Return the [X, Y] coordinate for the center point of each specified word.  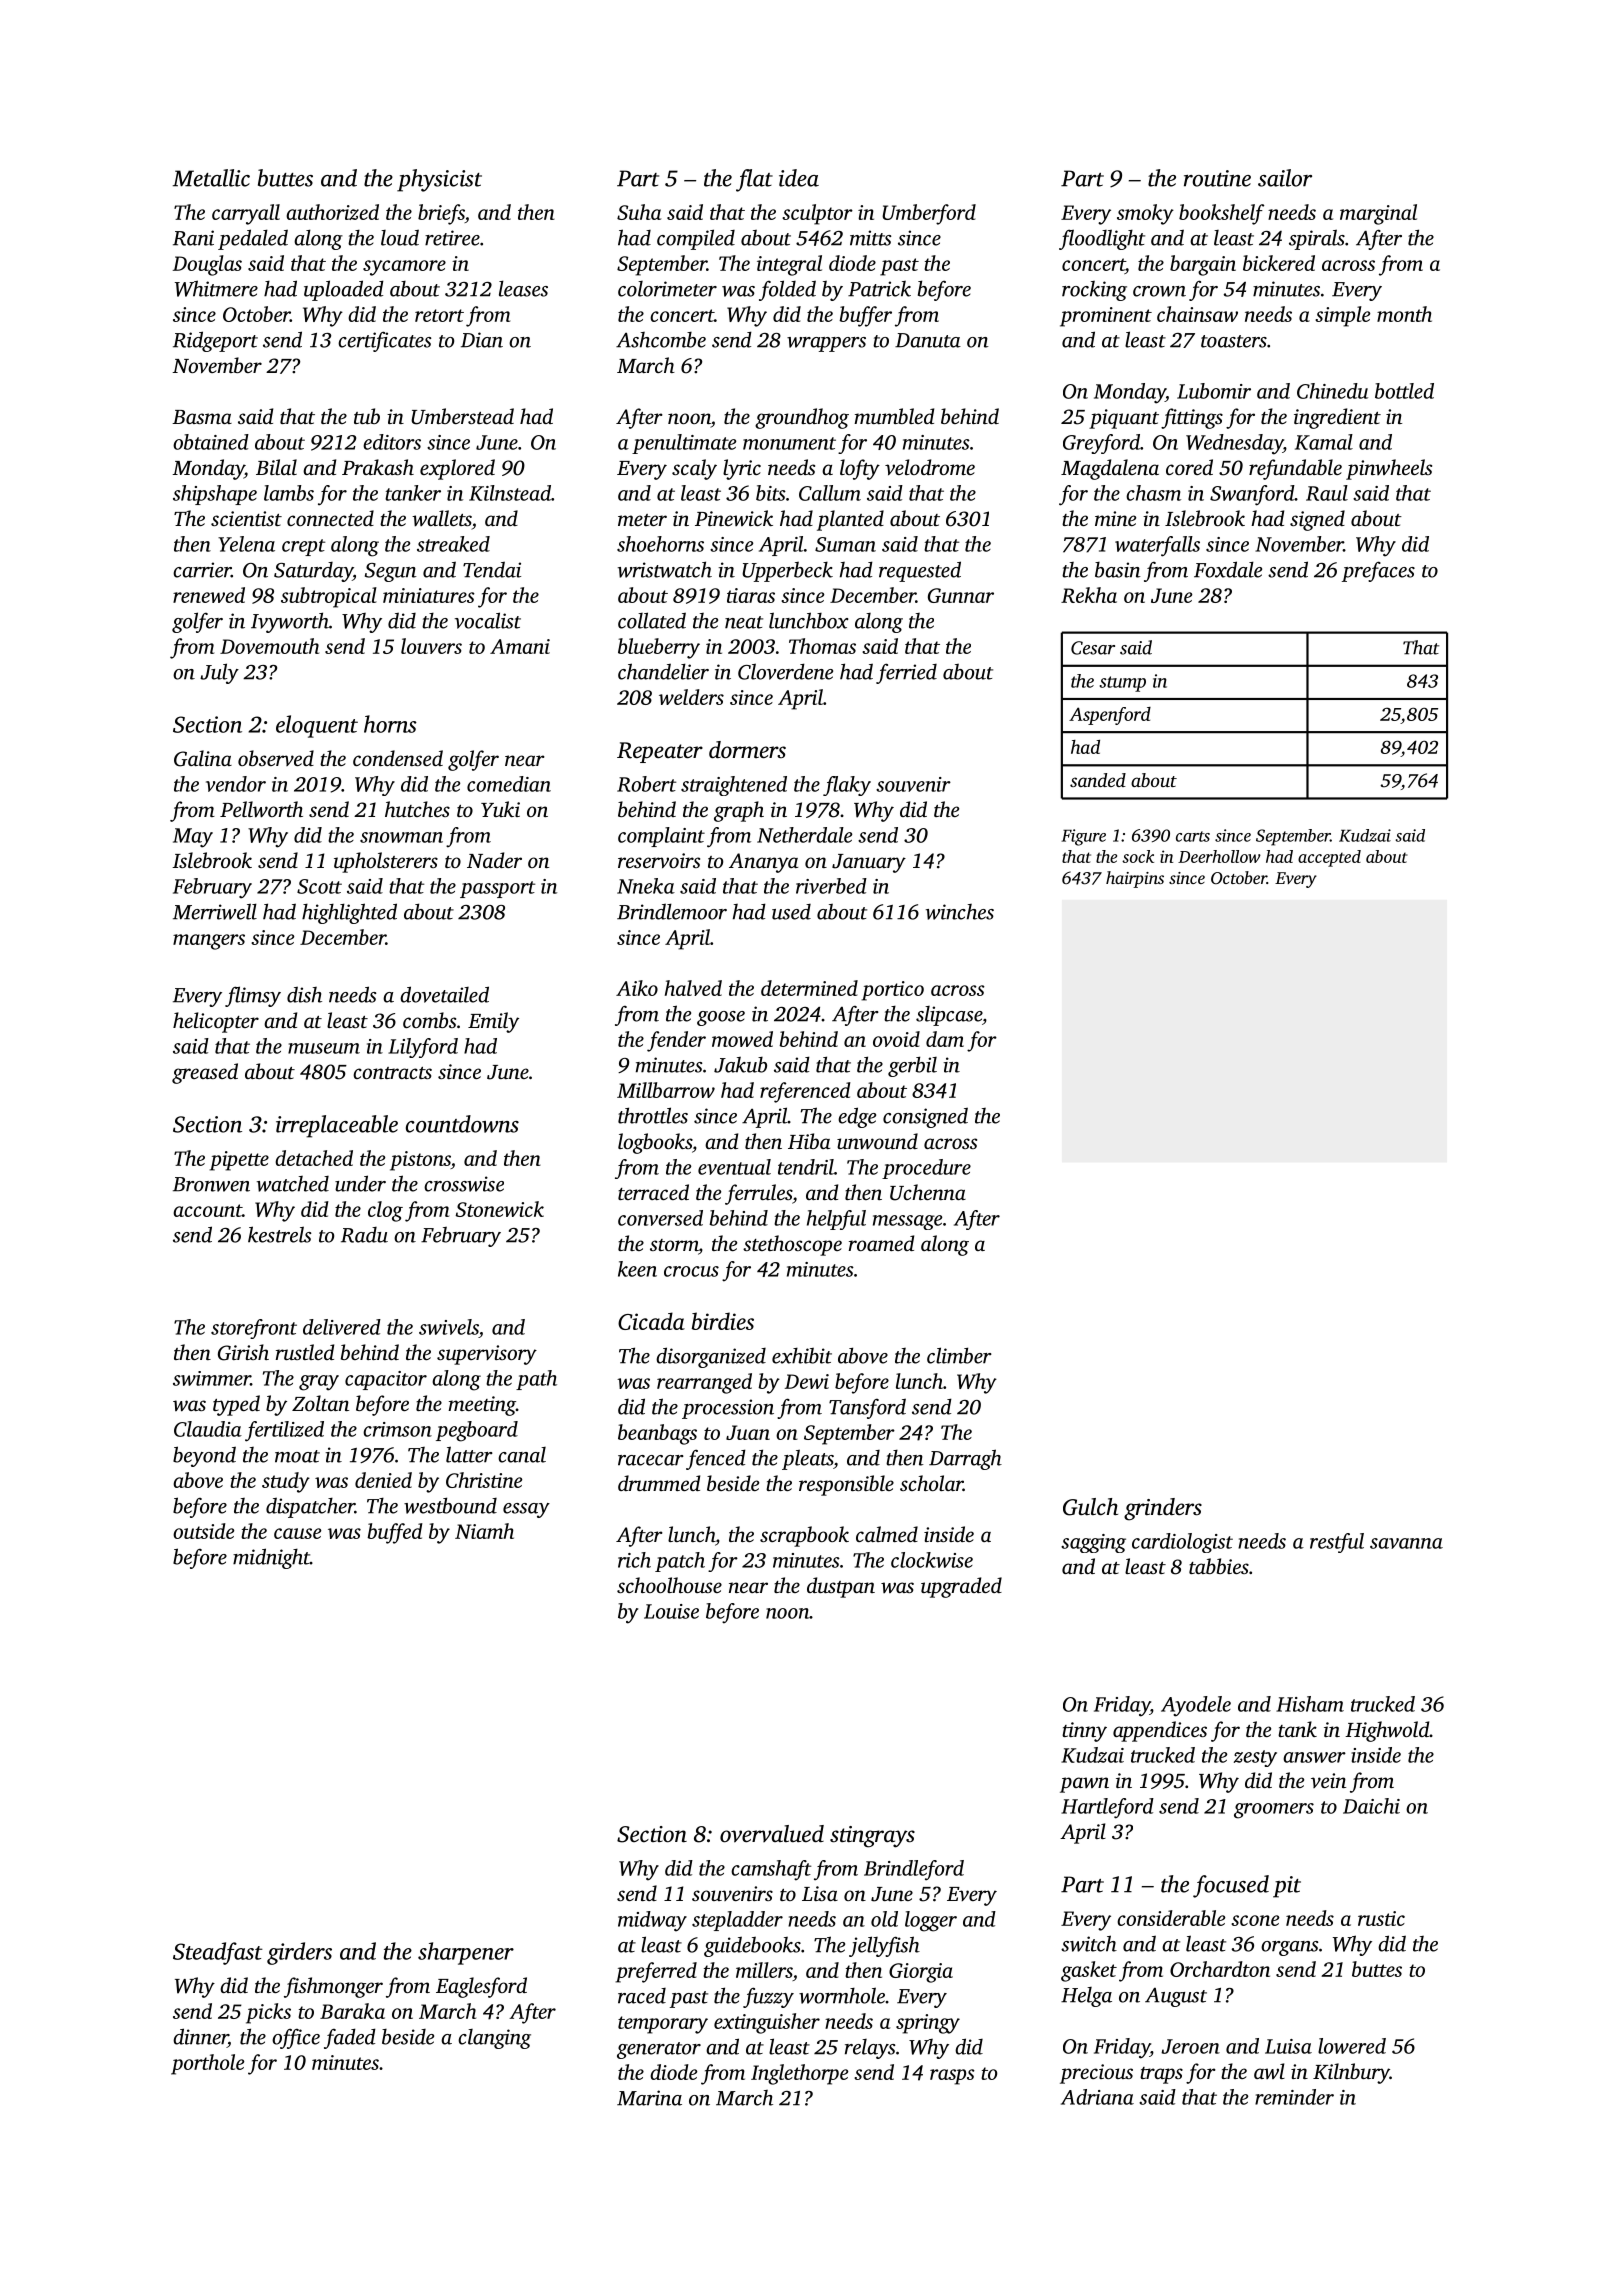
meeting [482, 1406]
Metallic [211, 178]
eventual [734, 1167]
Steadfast [218, 1953]
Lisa [820, 1893]
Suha [639, 212]
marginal [1378, 214]
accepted [1329, 858]
